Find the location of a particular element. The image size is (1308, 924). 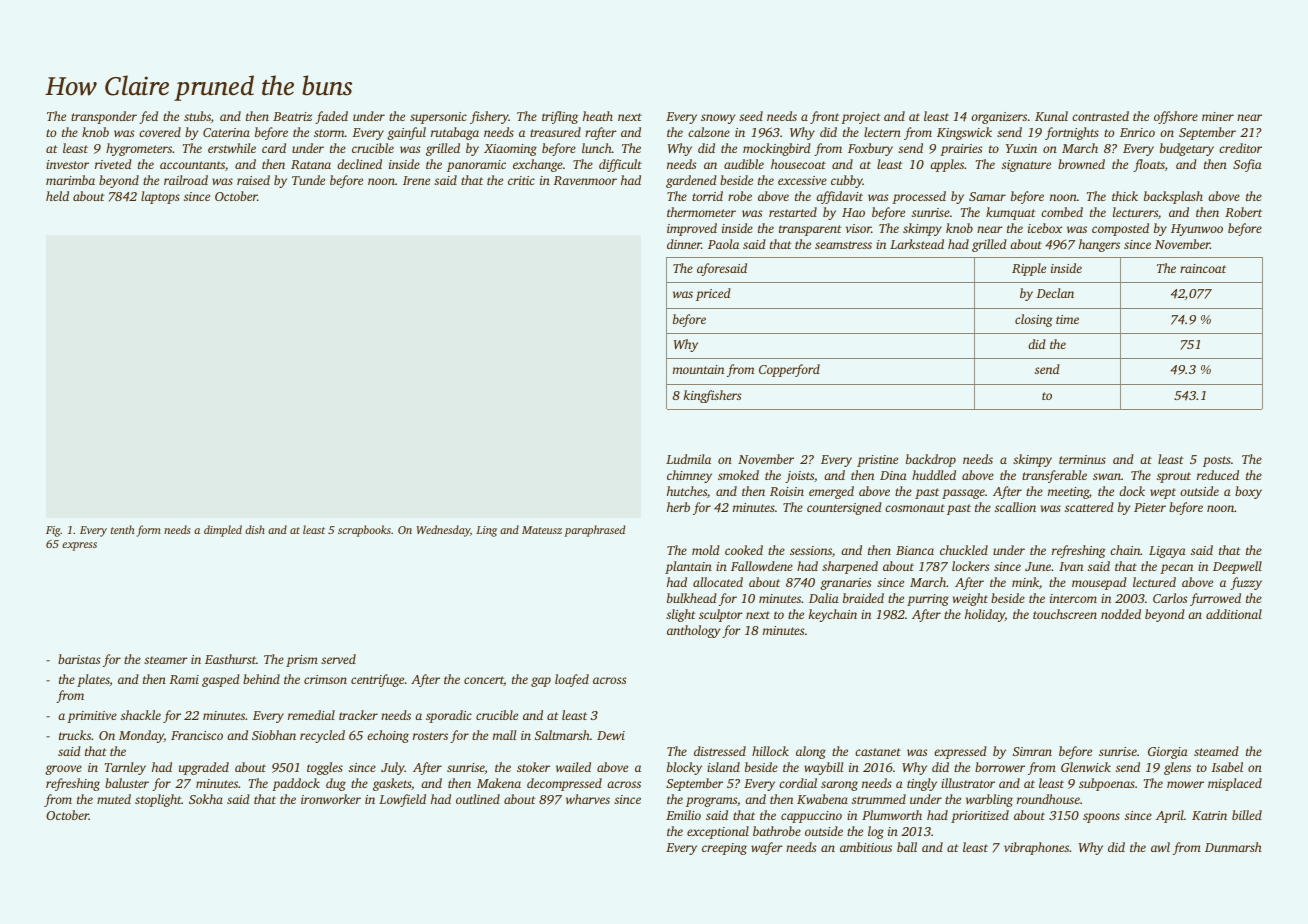

fishery is located at coordinates (489, 117).
